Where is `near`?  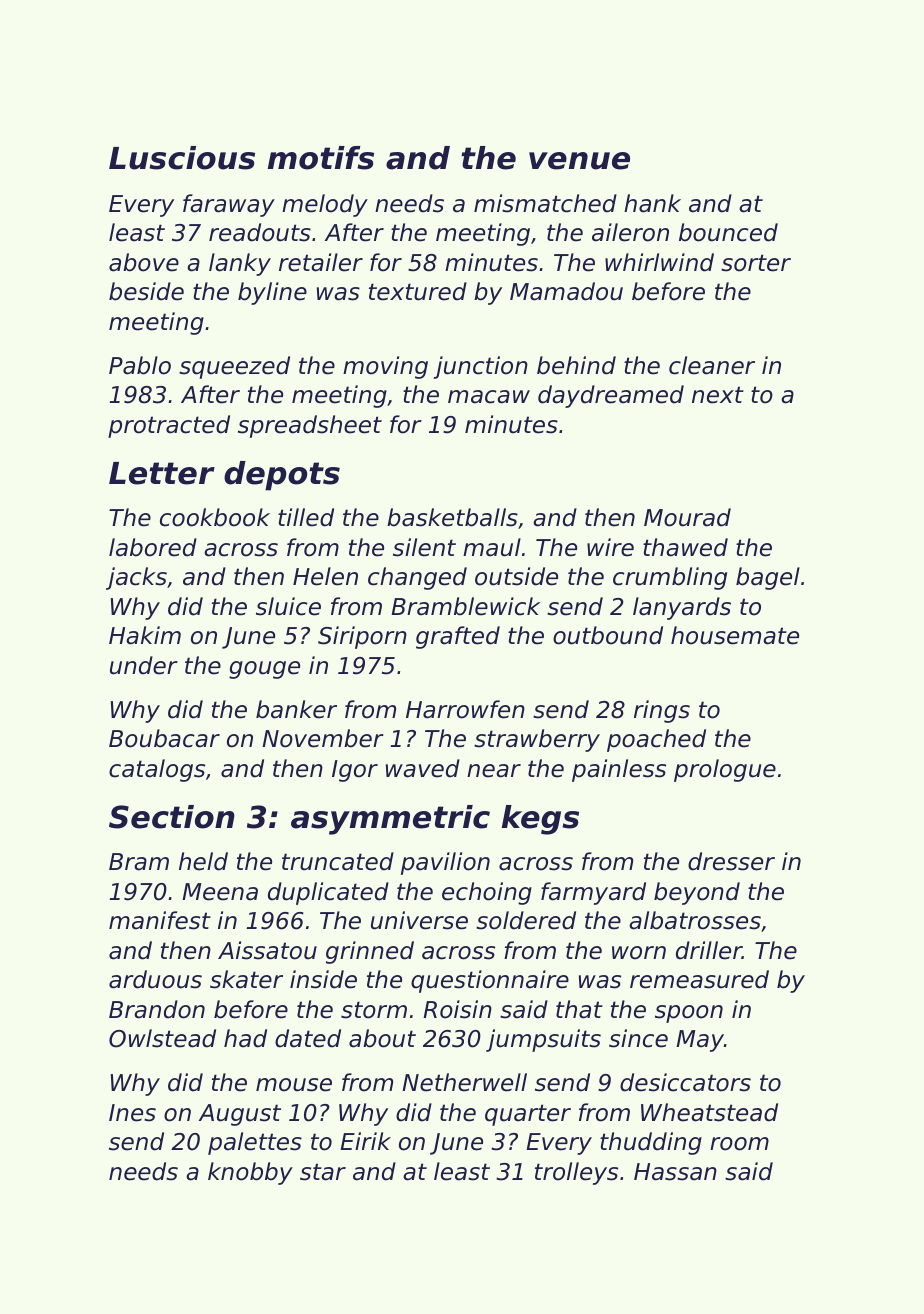 near is located at coordinates (494, 771).
